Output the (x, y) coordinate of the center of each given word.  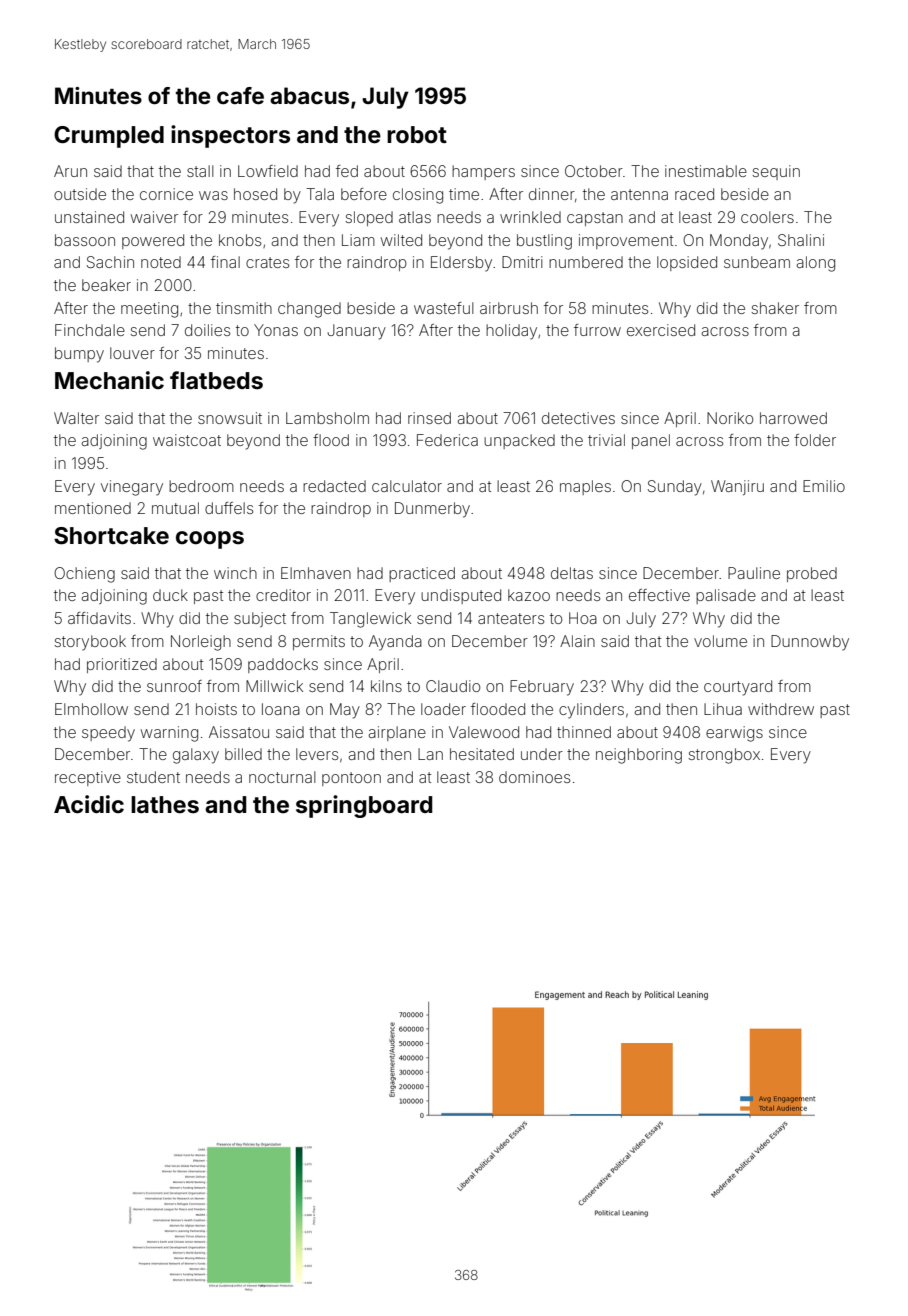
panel (651, 441)
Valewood (484, 732)
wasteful (444, 308)
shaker (775, 308)
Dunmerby (432, 510)
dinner (552, 194)
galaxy (196, 756)
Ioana (281, 709)
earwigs (734, 734)
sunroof (174, 686)
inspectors (230, 136)
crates (267, 262)
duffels (229, 508)
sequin (776, 172)
